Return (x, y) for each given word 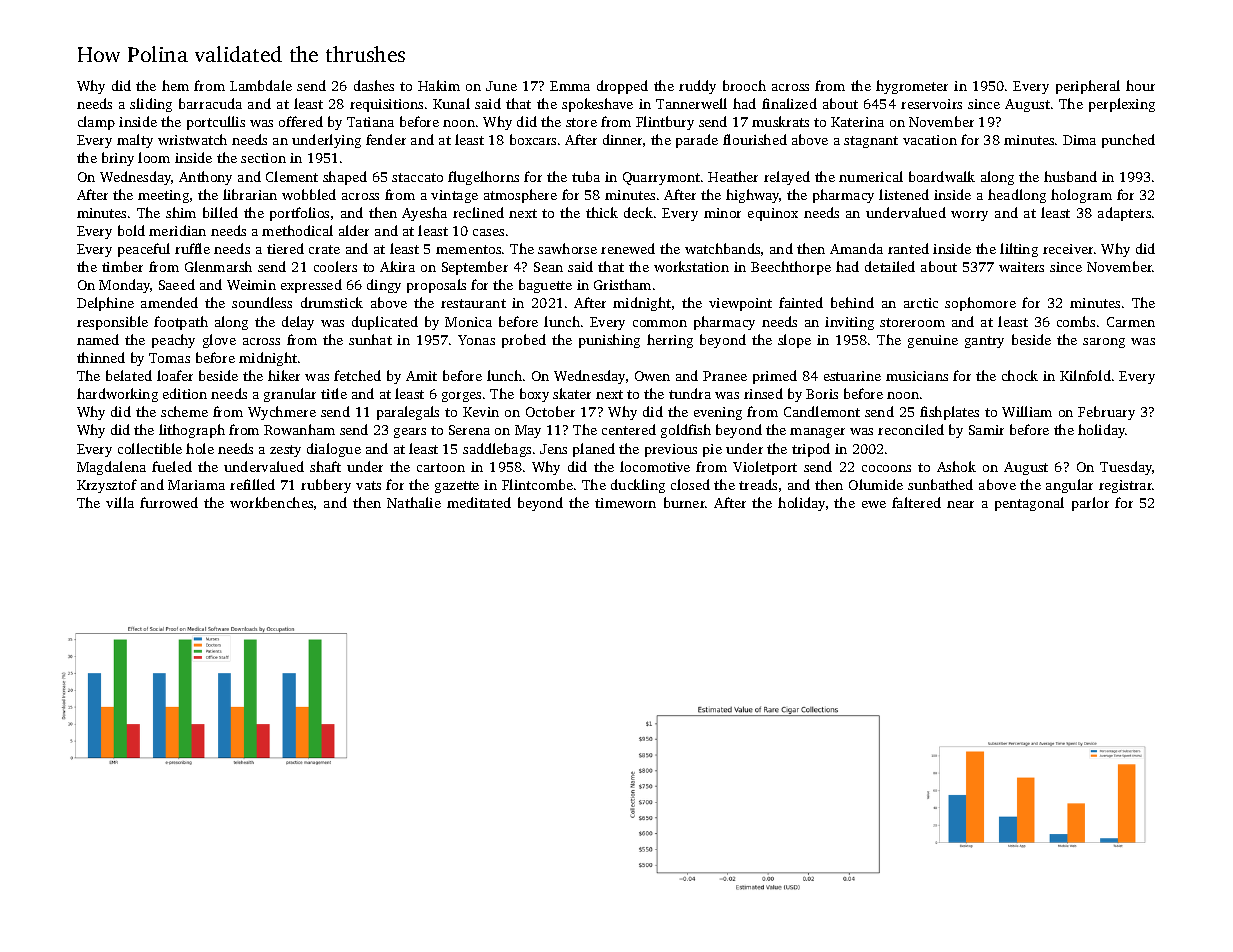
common (660, 323)
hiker (284, 375)
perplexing (1122, 105)
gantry (984, 342)
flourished (755, 139)
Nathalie (414, 502)
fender (386, 139)
